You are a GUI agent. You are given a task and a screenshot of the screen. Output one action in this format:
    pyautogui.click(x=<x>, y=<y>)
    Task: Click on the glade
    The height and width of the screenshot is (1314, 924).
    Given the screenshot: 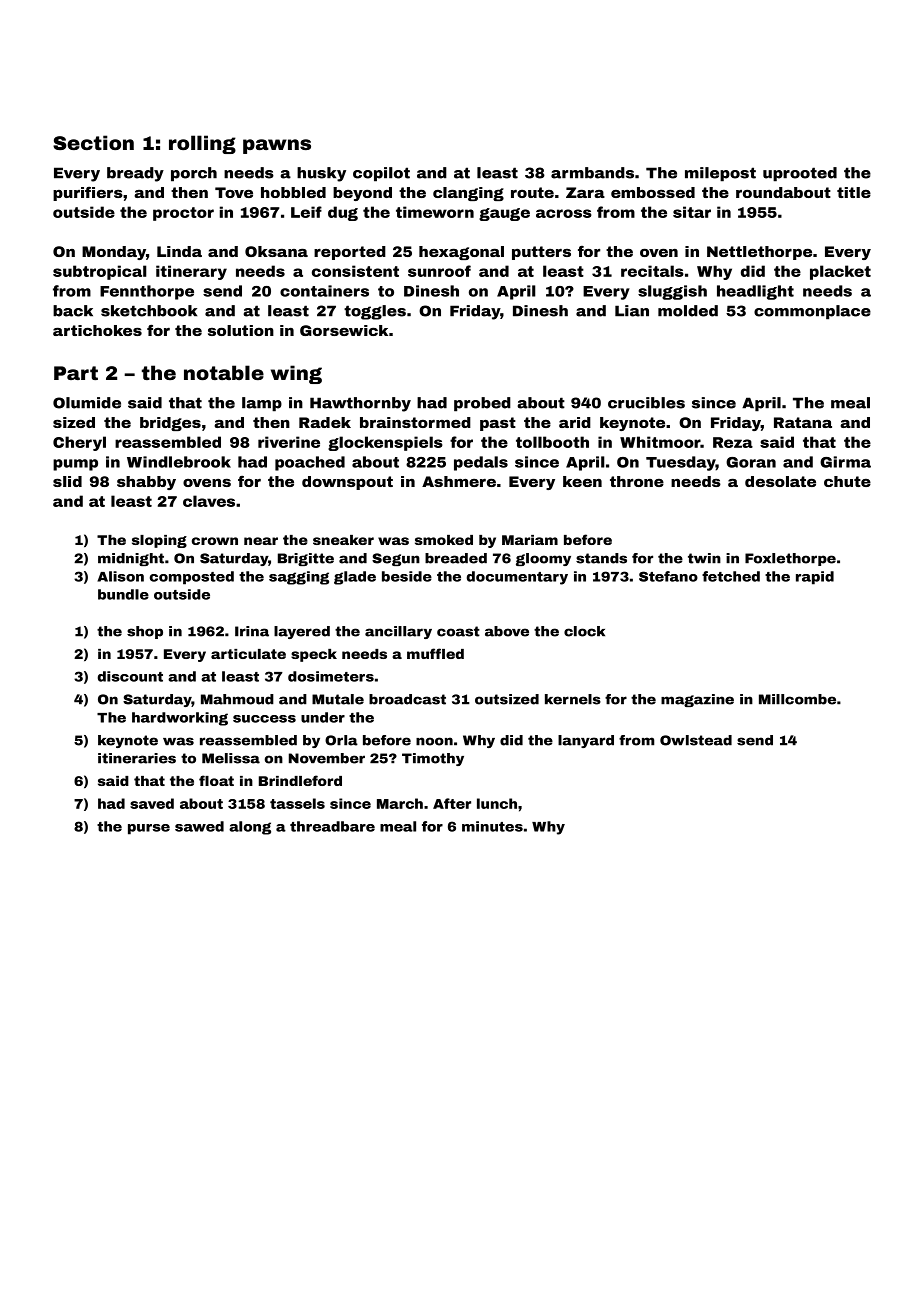 What is the action you would take?
    pyautogui.click(x=355, y=578)
